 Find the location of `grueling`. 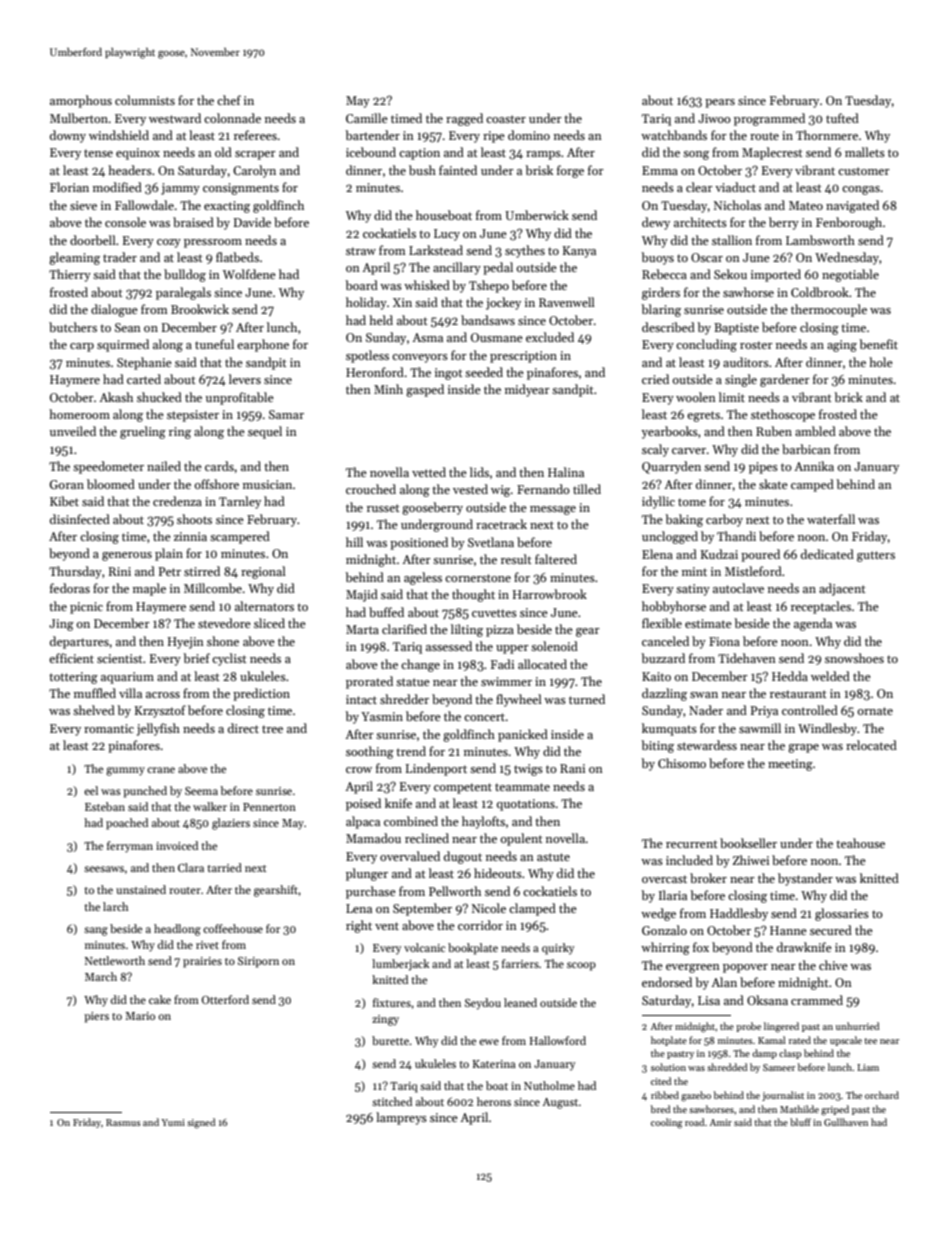

grueling is located at coordinates (143, 432).
